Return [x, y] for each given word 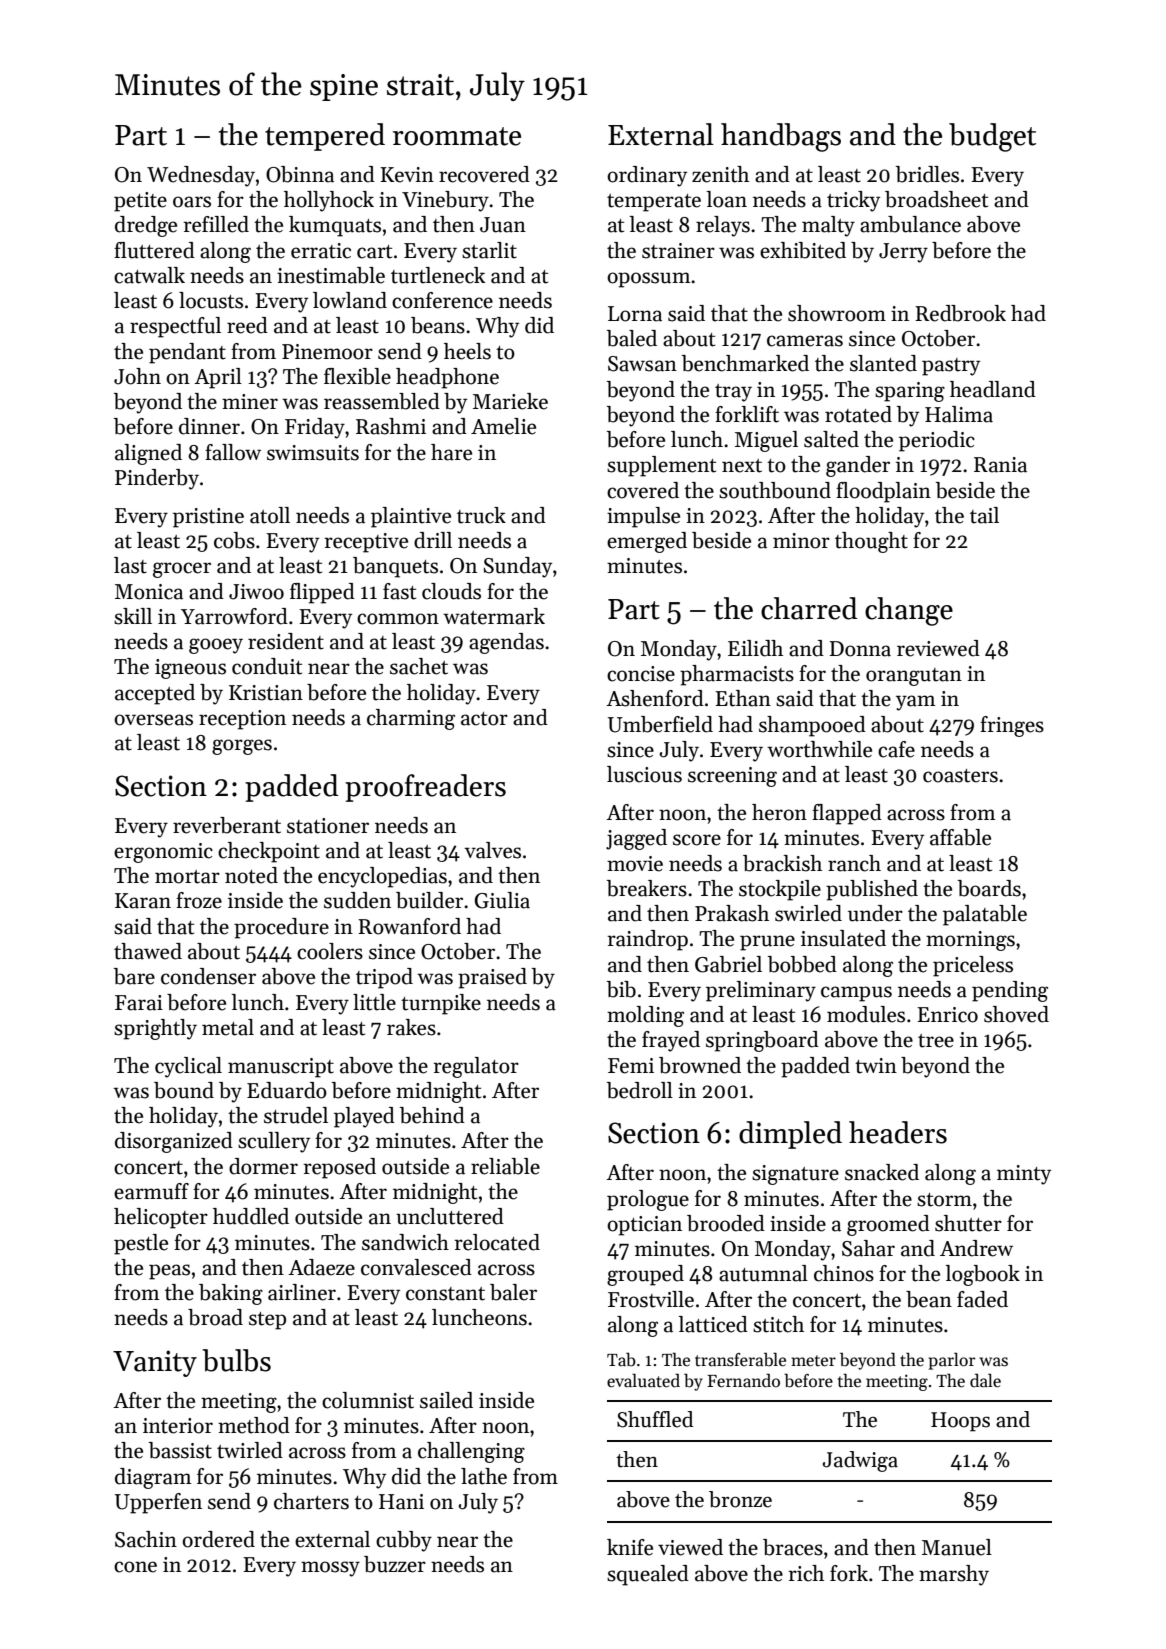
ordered [218, 1539]
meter [813, 1361]
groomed [888, 1225]
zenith [720, 174]
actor [484, 719]
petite [140, 202]
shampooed [812, 726]
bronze [740, 1499]
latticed [713, 1324]
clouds [451, 591]
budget [992, 137]
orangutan [914, 677]
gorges [242, 747]
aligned [148, 454]
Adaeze [321, 1267]
